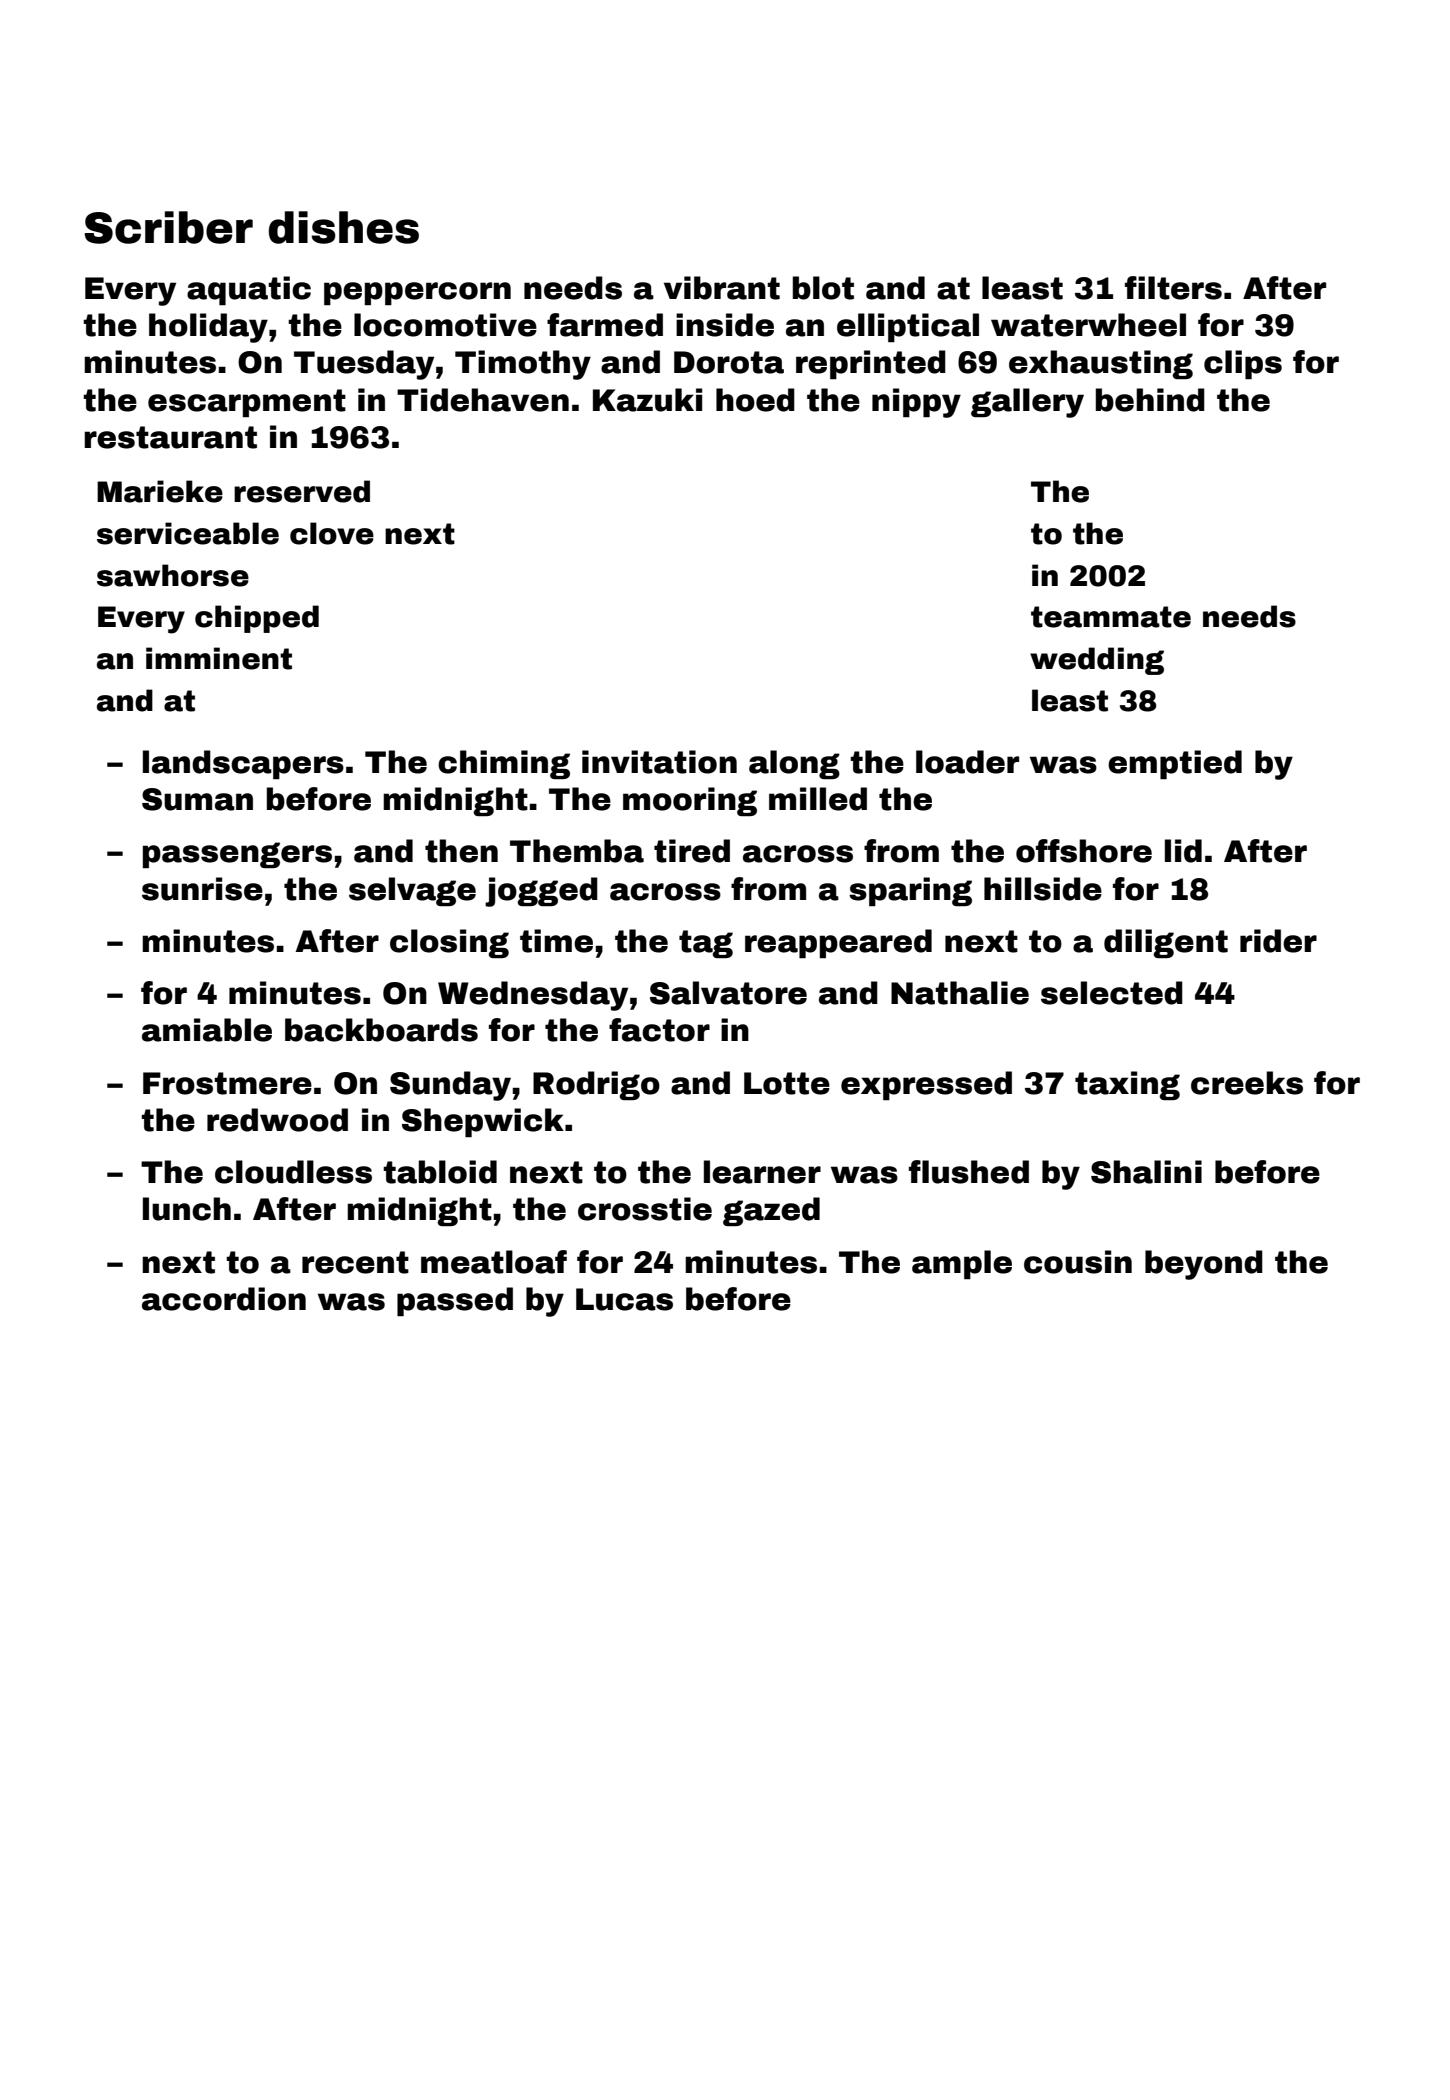  What do you see at coordinates (417, 293) in the page?
I see `peppercorn` at bounding box center [417, 293].
